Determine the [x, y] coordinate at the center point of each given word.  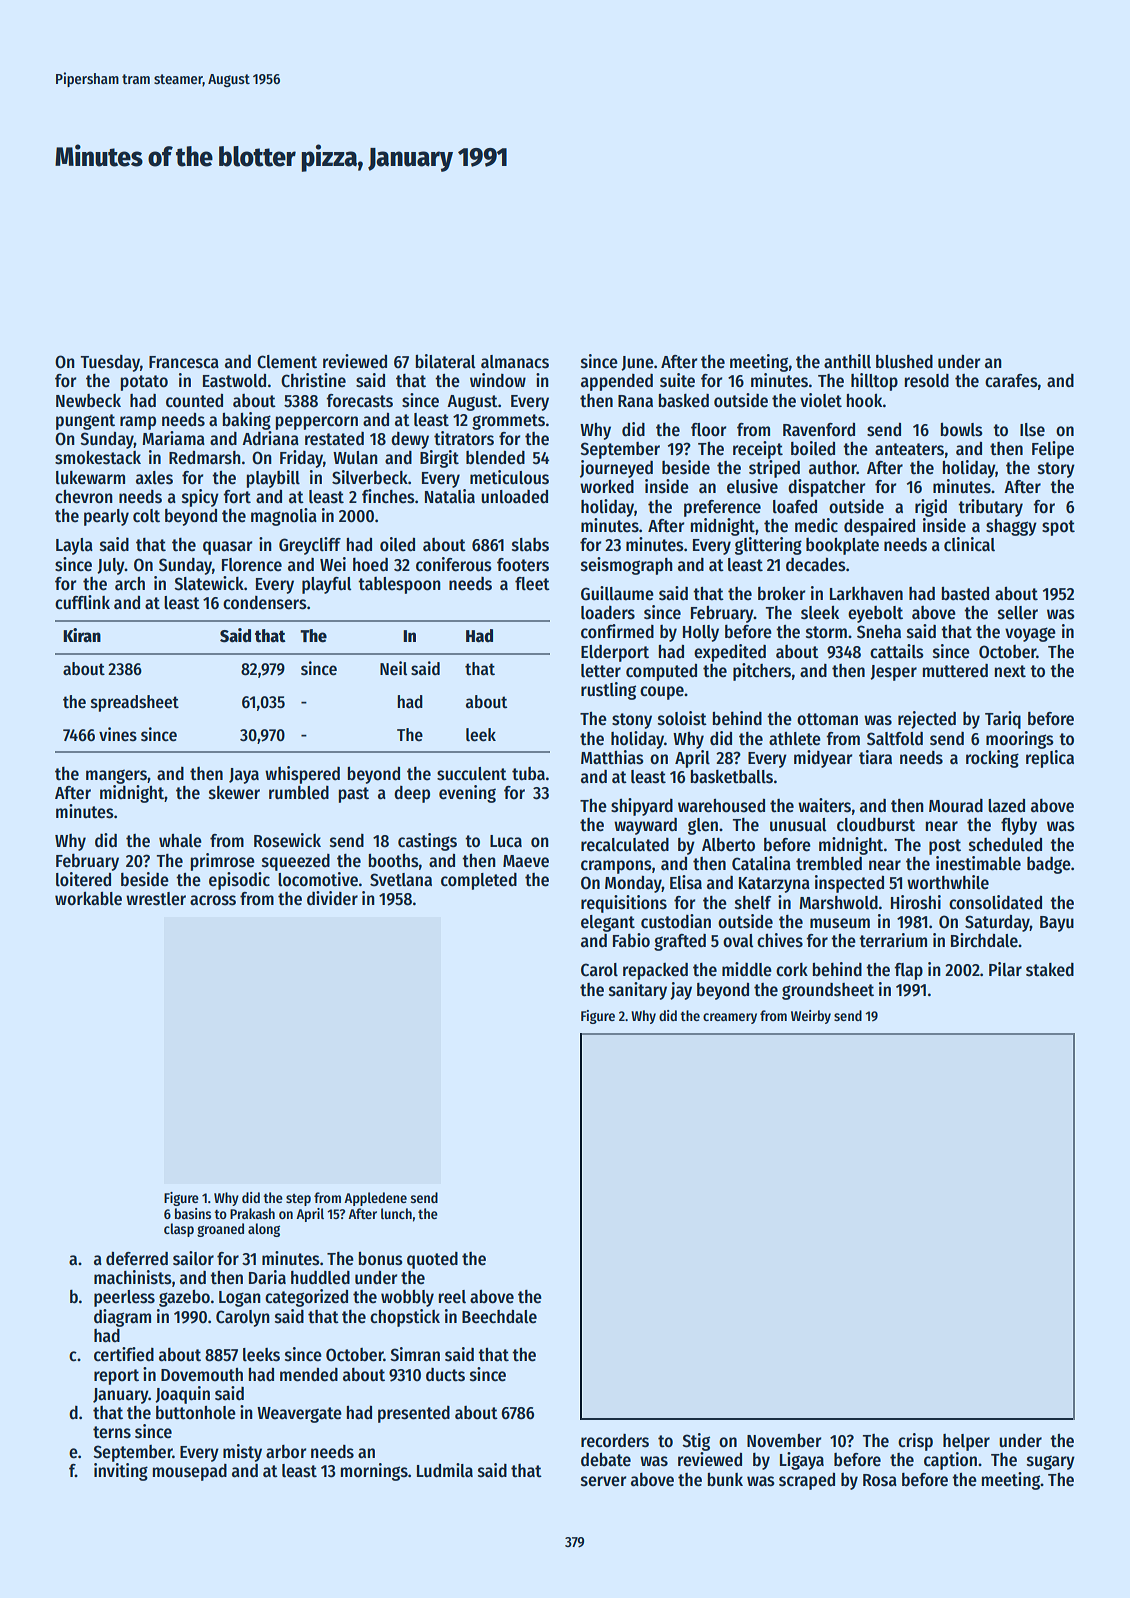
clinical [969, 544]
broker [781, 594]
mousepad [189, 1472]
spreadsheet [135, 703]
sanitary [638, 991]
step [298, 1200]
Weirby [811, 1017]
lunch [396, 1213]
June [637, 363]
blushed [904, 362]
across [213, 900]
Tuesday [110, 363]
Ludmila [445, 1470]
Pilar [1005, 969]
